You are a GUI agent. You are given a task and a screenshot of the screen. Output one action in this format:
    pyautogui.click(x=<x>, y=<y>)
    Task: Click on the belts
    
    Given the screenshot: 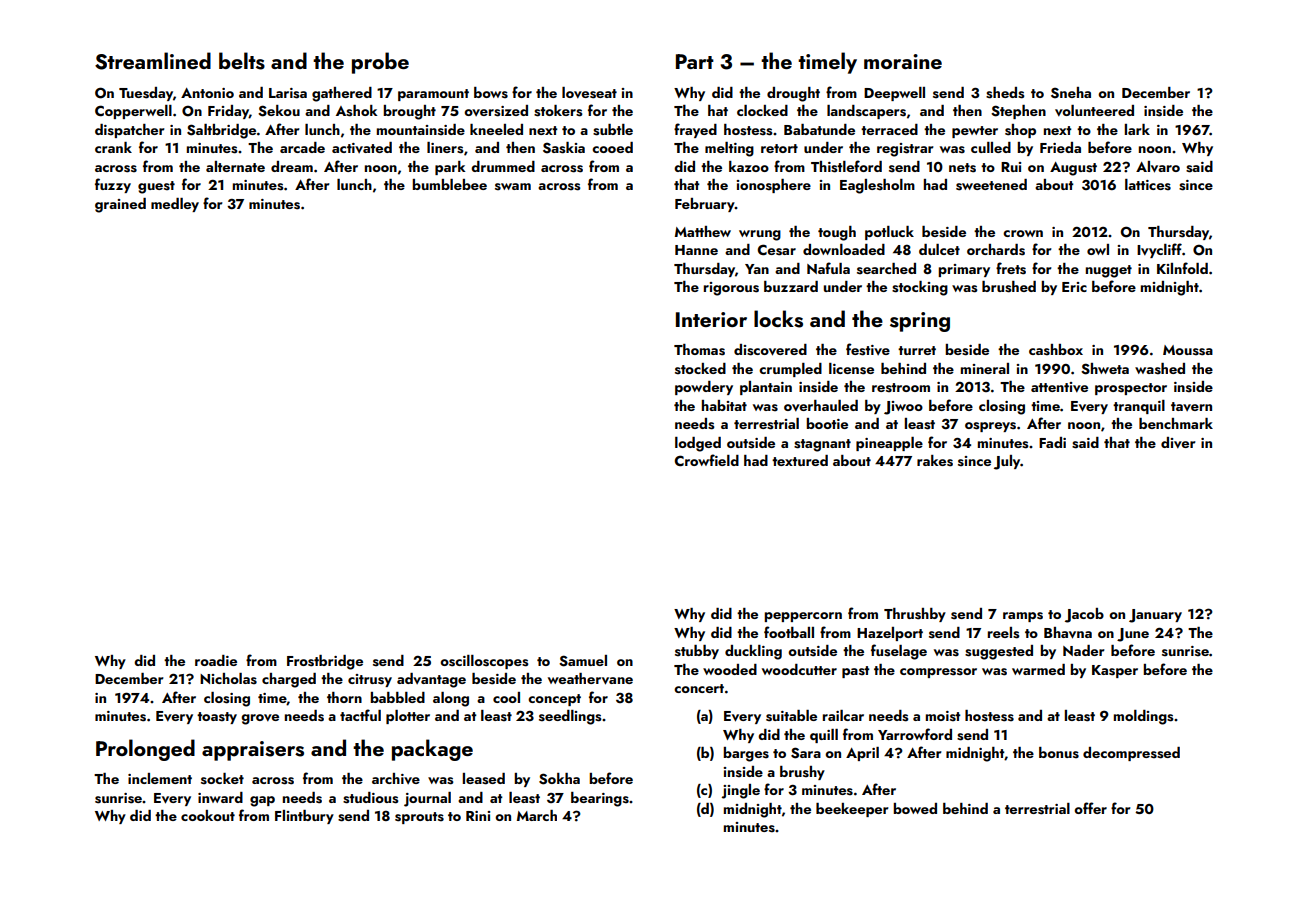 What is the action you would take?
    pyautogui.click(x=242, y=61)
